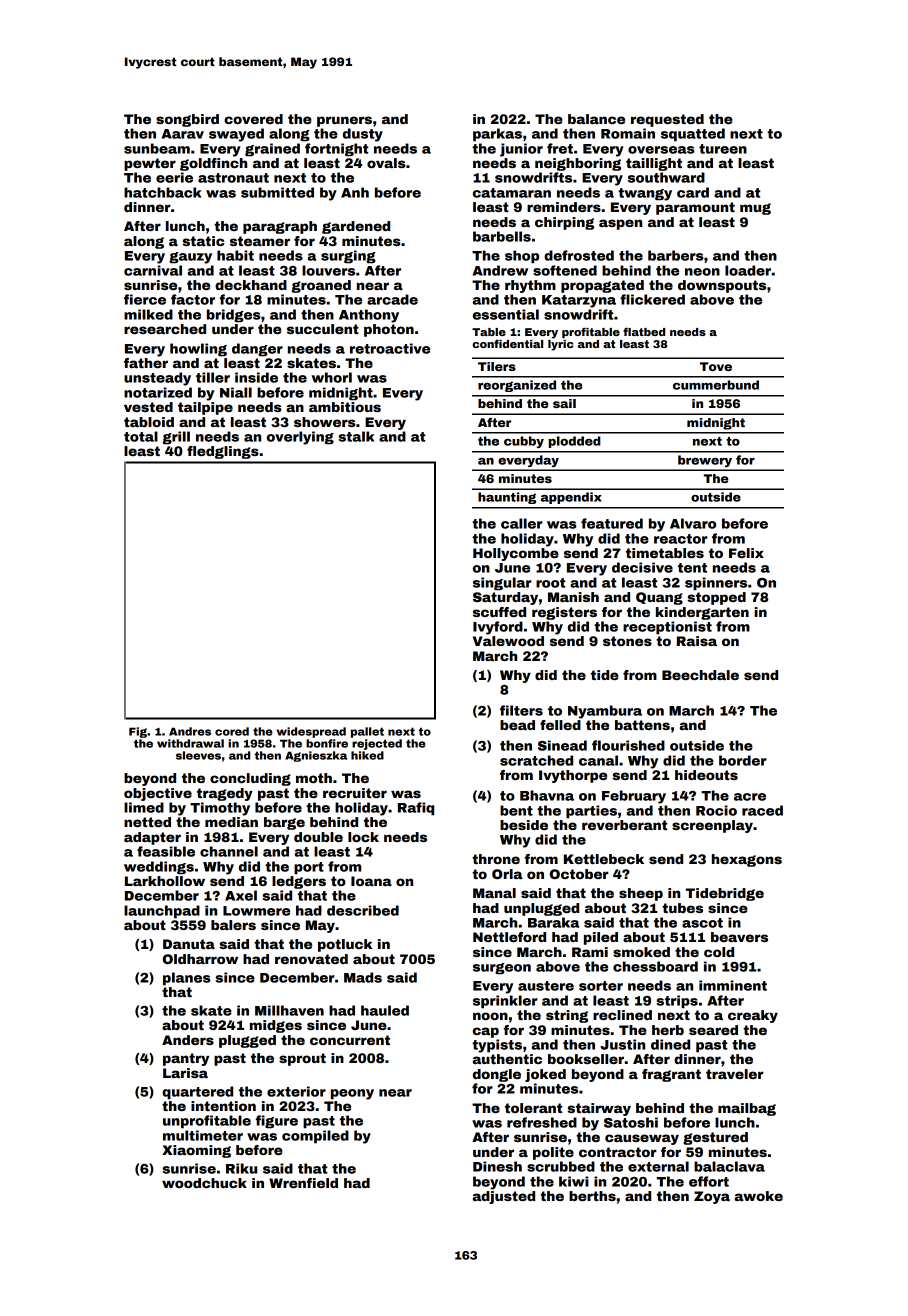  What do you see at coordinates (497, 135) in the screenshot?
I see `parkas` at bounding box center [497, 135].
